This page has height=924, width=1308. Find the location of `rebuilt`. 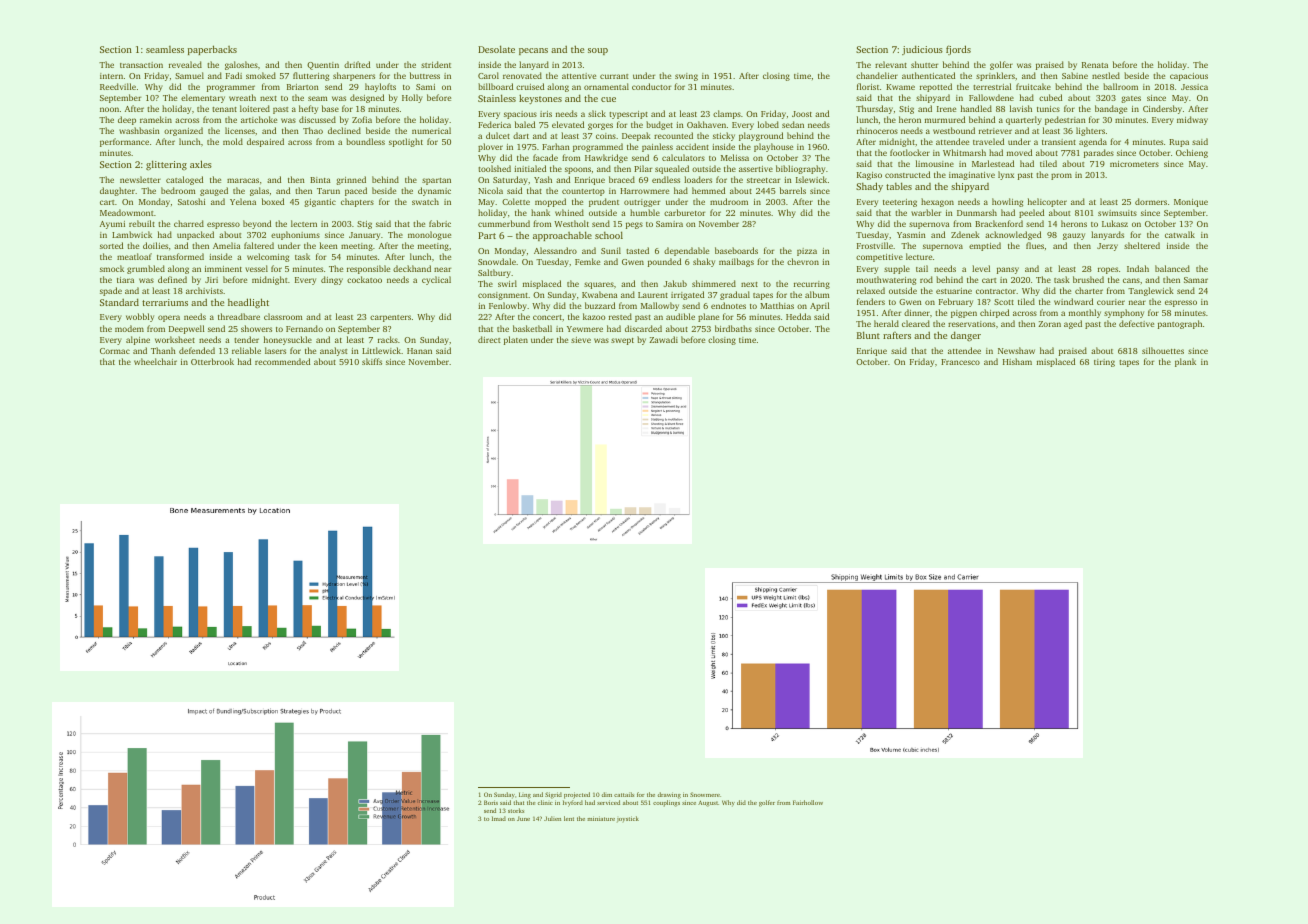

rebuilt is located at coordinates (142, 223).
